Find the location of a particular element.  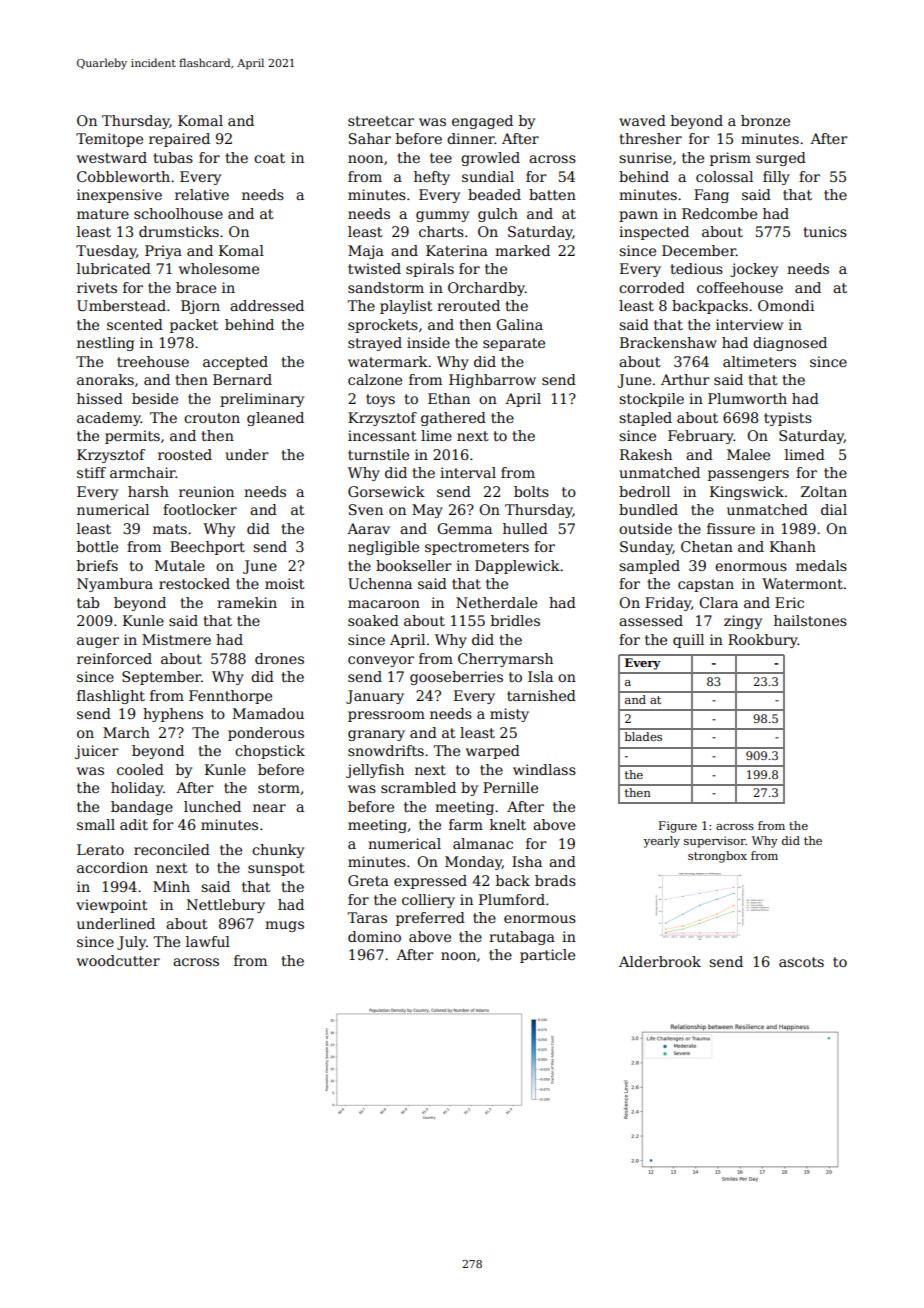

Fennthorpe is located at coordinates (230, 697).
